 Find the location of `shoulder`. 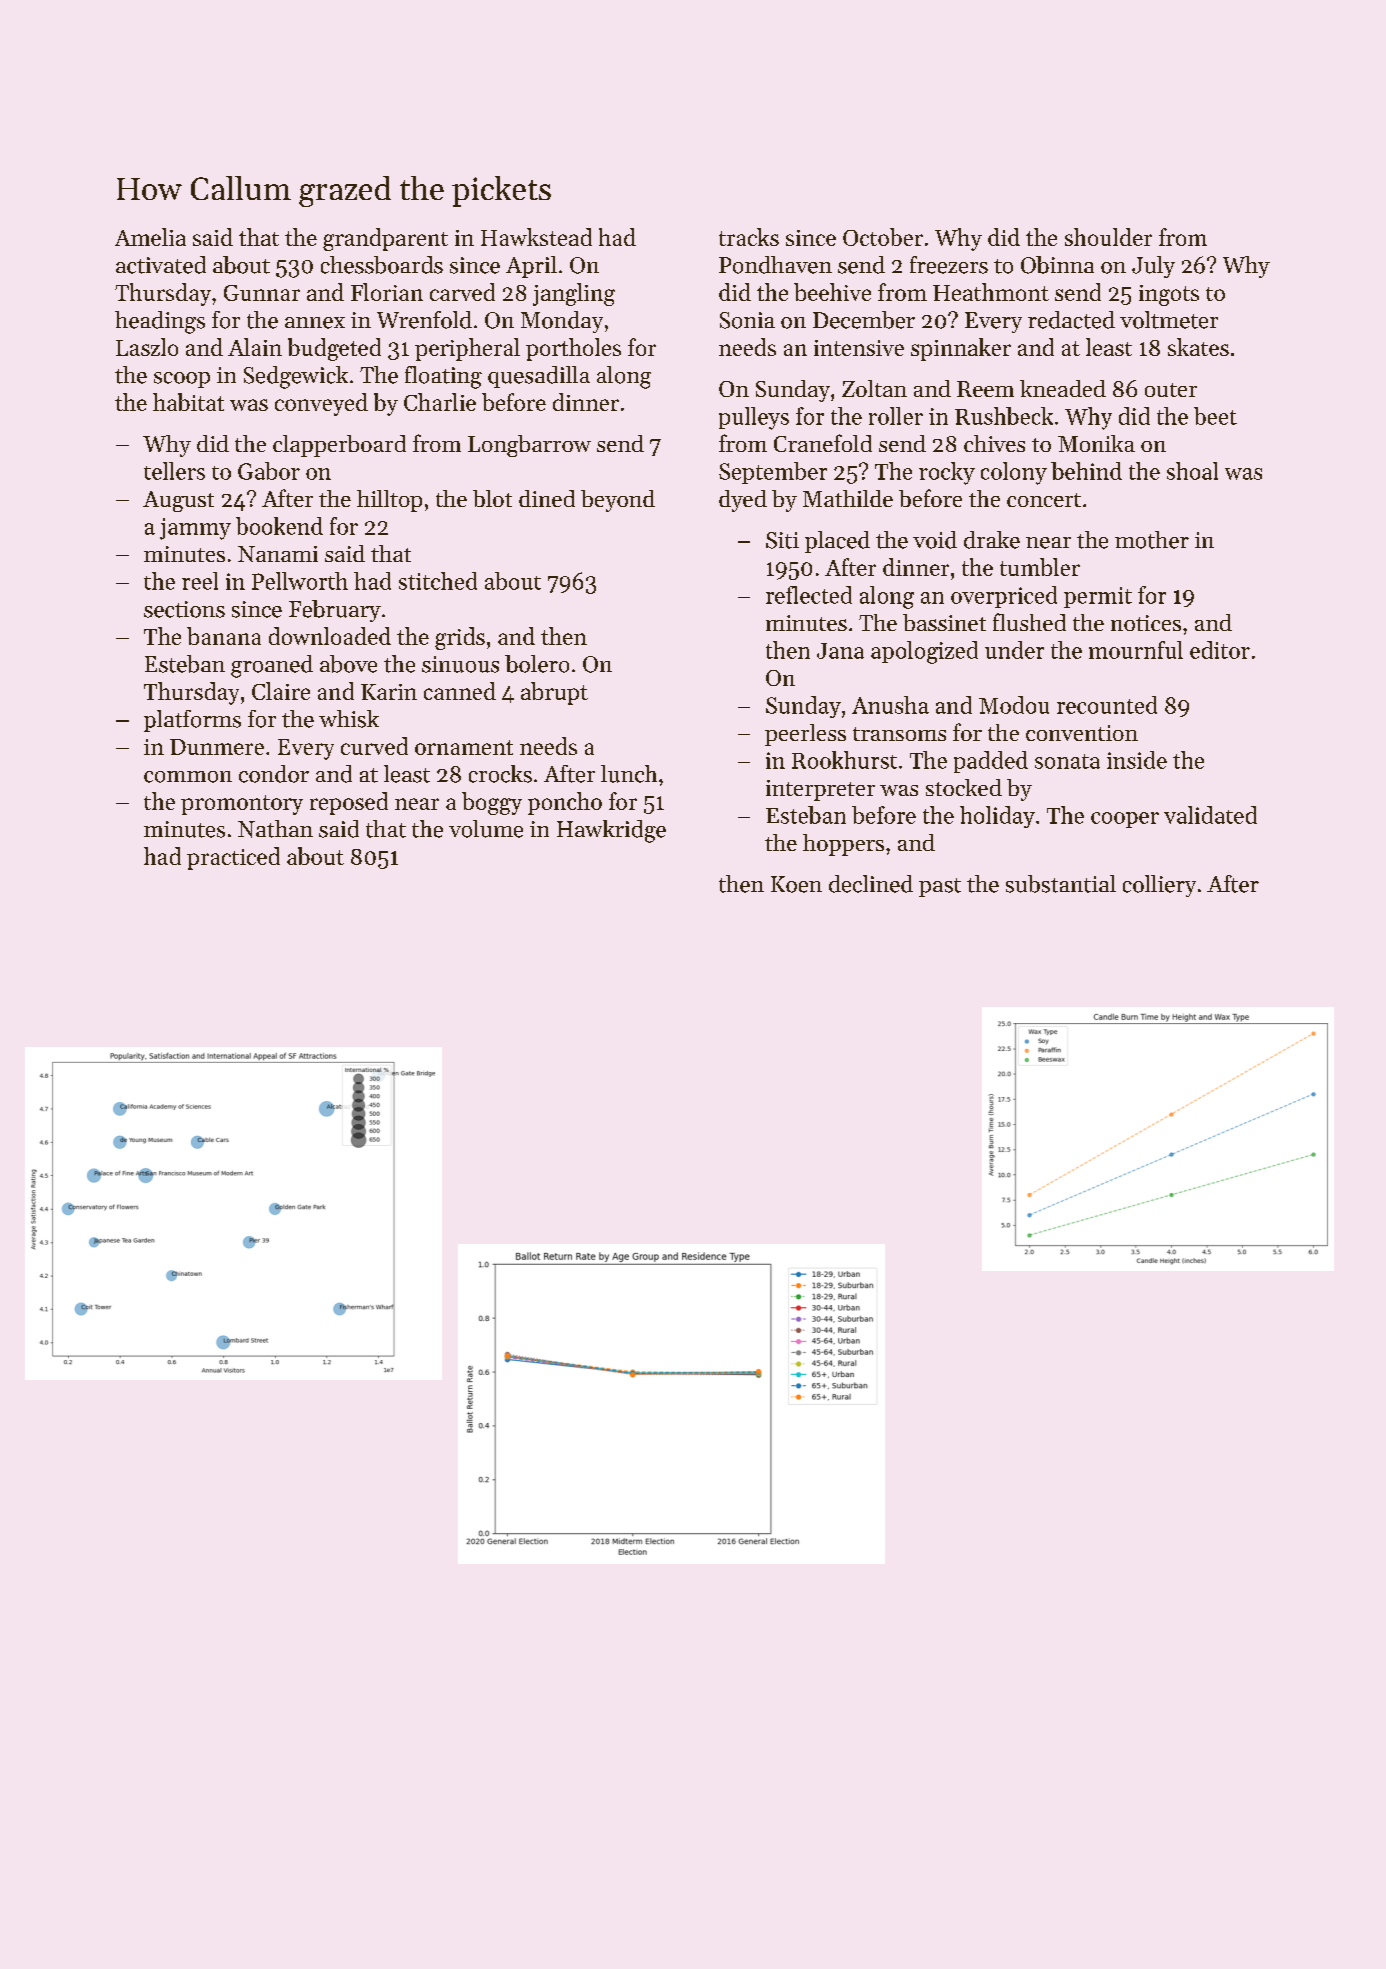

shoulder is located at coordinates (1108, 237).
